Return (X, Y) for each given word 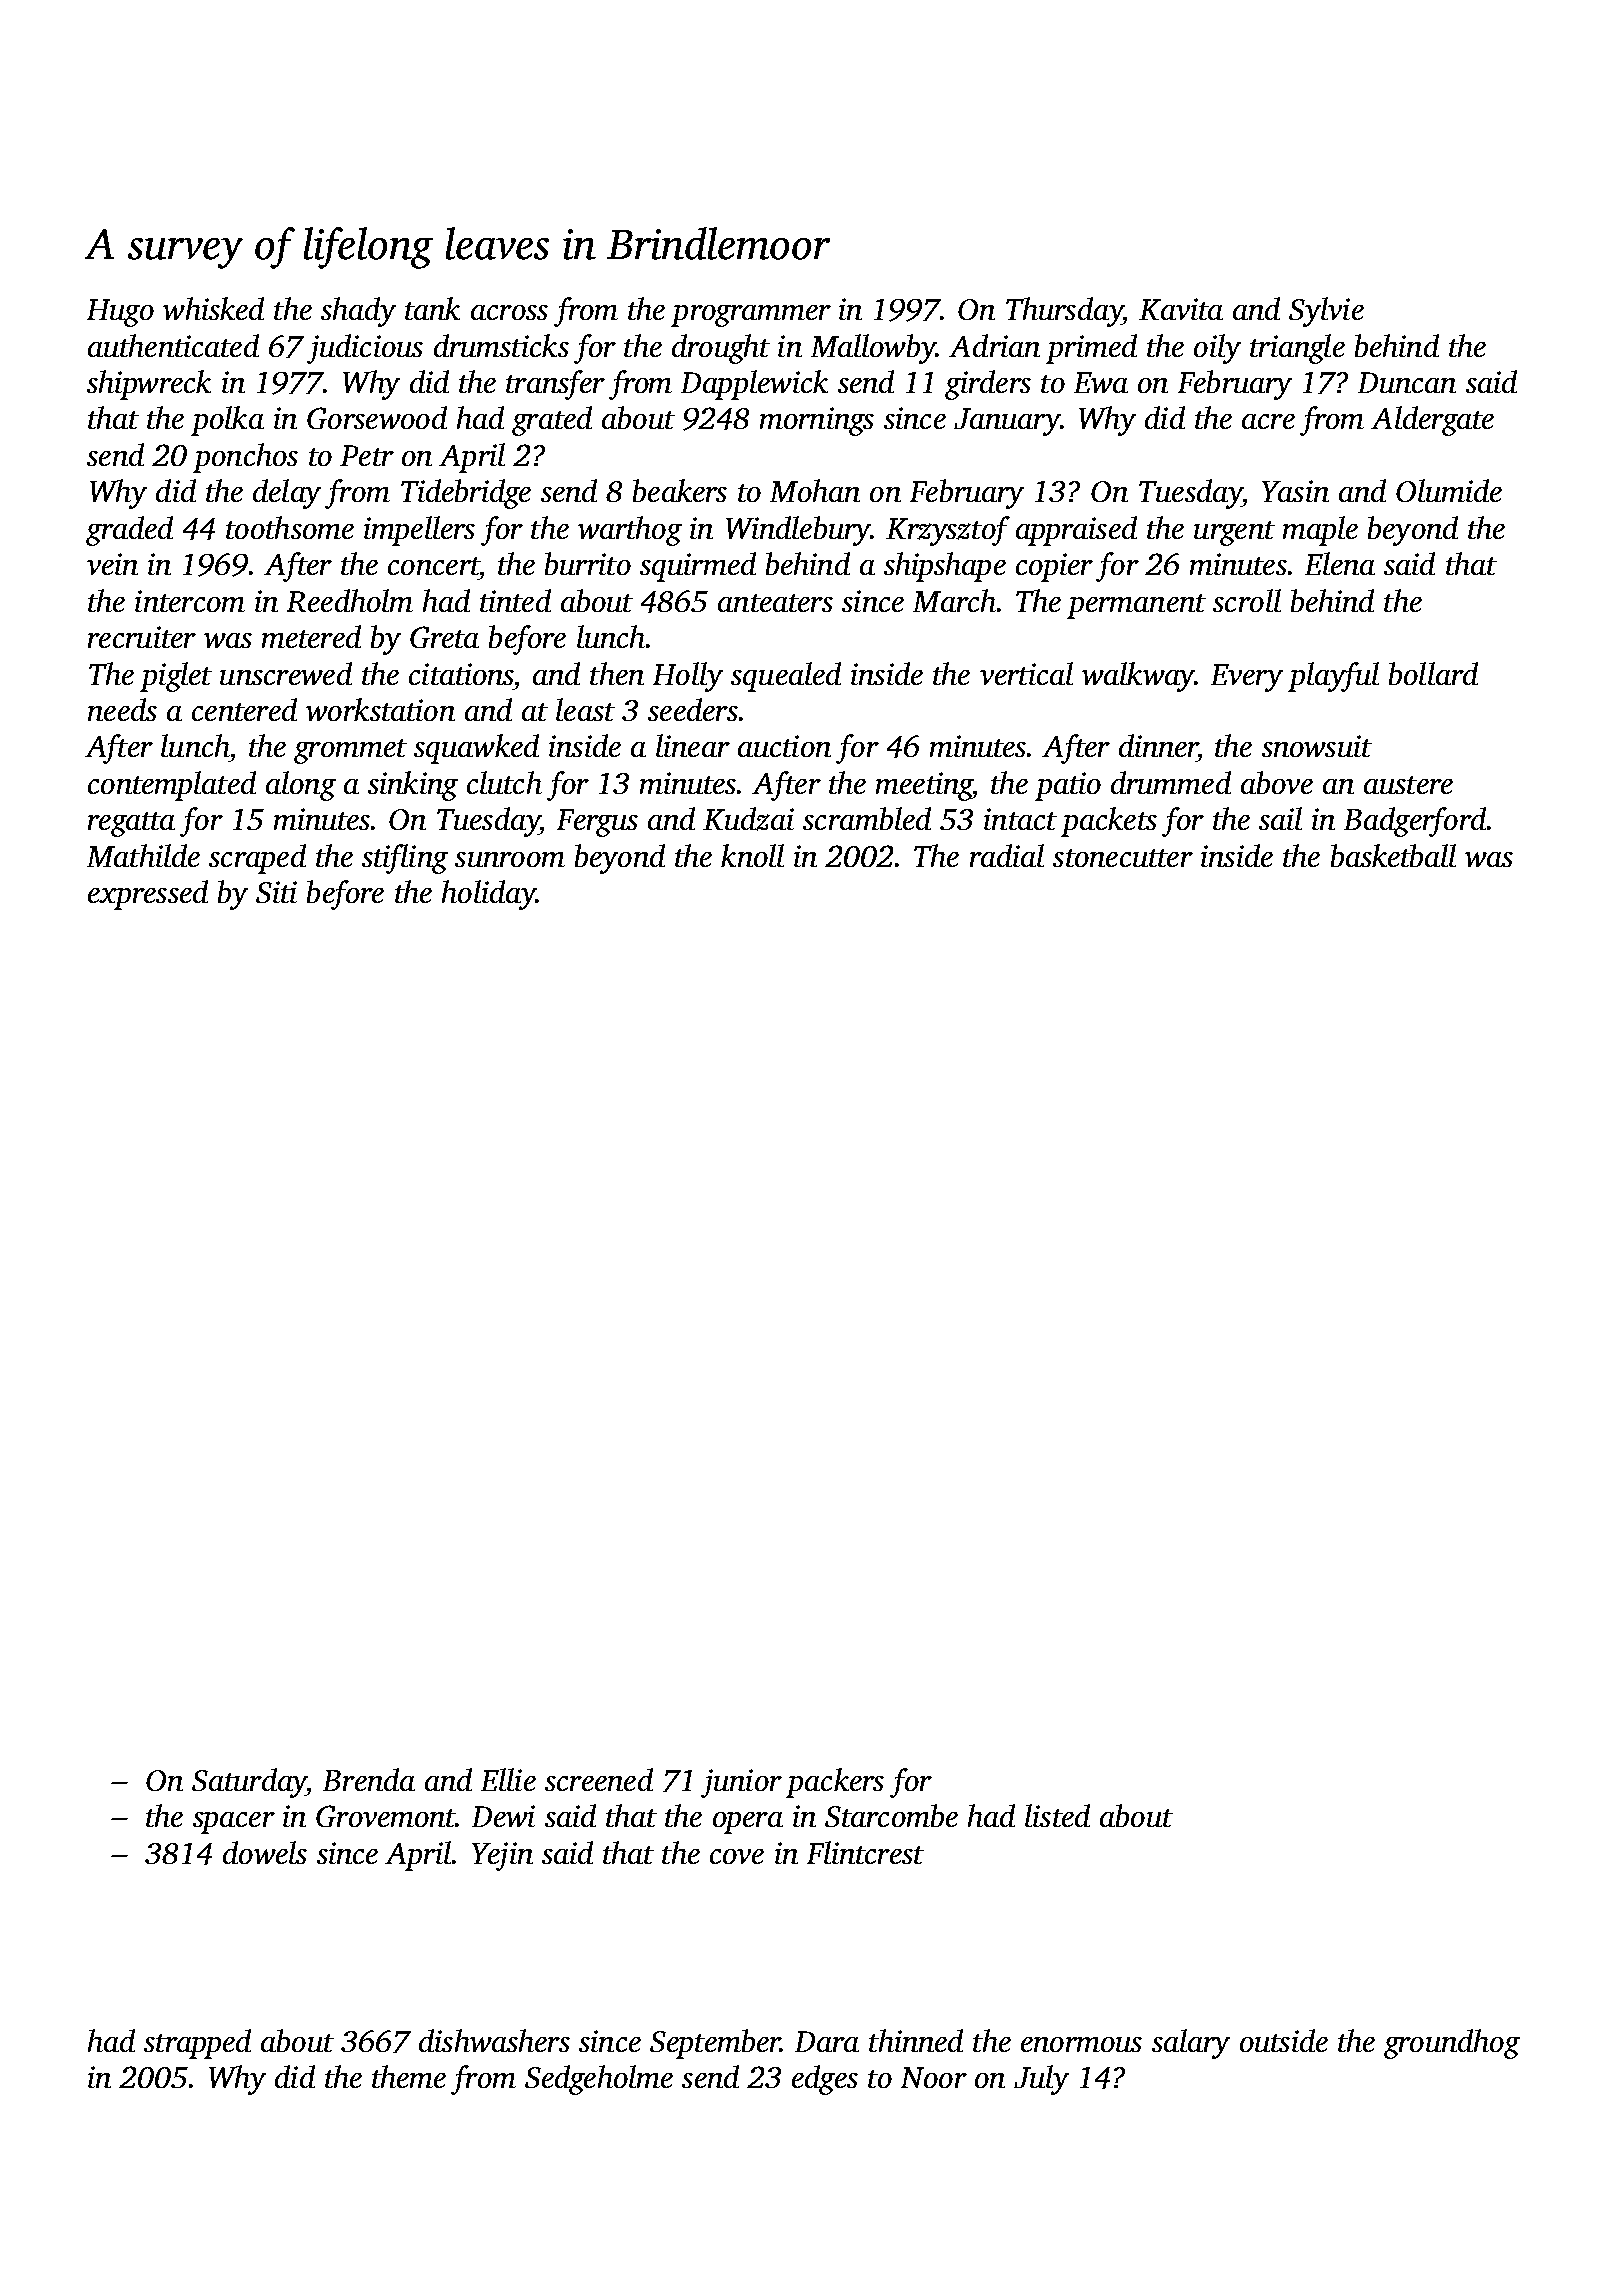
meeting (924, 786)
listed (1057, 1815)
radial (1007, 855)
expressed (148, 895)
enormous (1081, 2044)
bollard (1433, 673)
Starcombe (891, 1815)
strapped (197, 2044)
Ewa (1101, 382)
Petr (367, 455)
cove (737, 1856)
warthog (630, 531)
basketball (1393, 855)
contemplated (172, 786)
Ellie (508, 1779)
